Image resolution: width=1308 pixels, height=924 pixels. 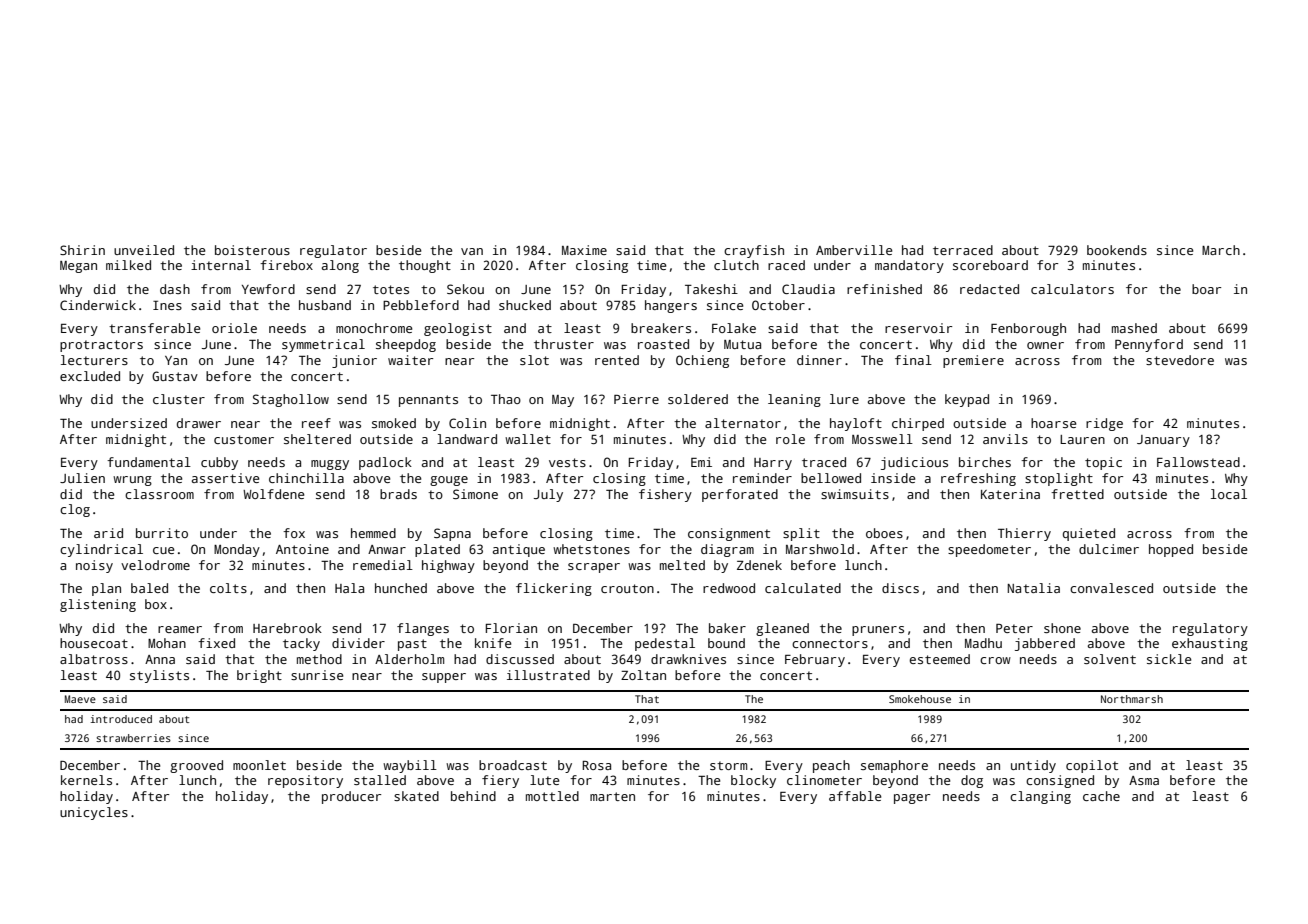 What do you see at coordinates (1028, 329) in the document?
I see `Fenborough` at bounding box center [1028, 329].
